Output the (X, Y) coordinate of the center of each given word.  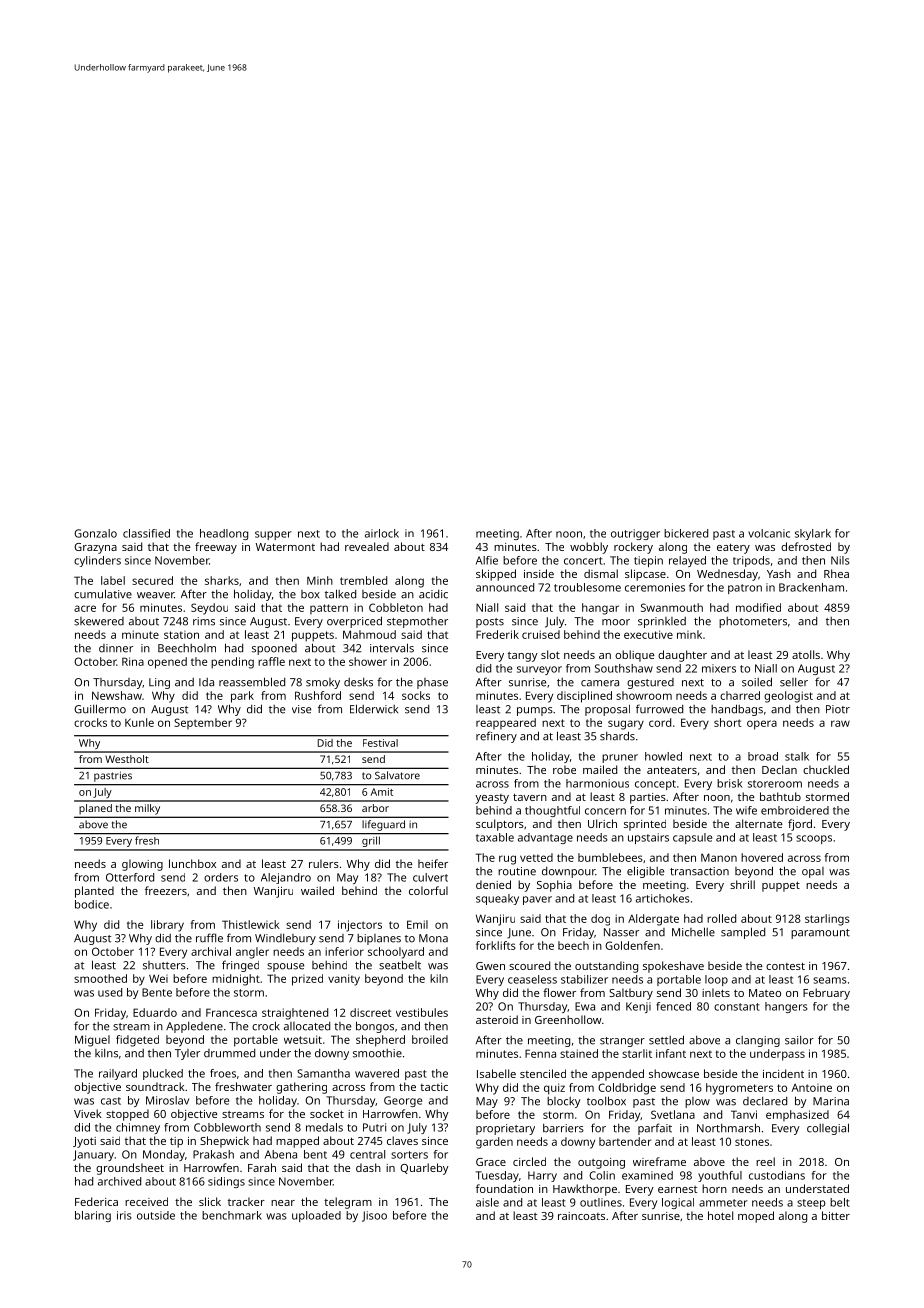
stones (752, 1142)
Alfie (487, 560)
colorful (428, 890)
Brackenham (811, 587)
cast (111, 1101)
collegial (828, 1129)
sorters (409, 1155)
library (167, 926)
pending (232, 663)
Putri (374, 1127)
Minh (320, 580)
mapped (297, 1142)
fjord (800, 825)
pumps (535, 711)
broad (763, 756)
